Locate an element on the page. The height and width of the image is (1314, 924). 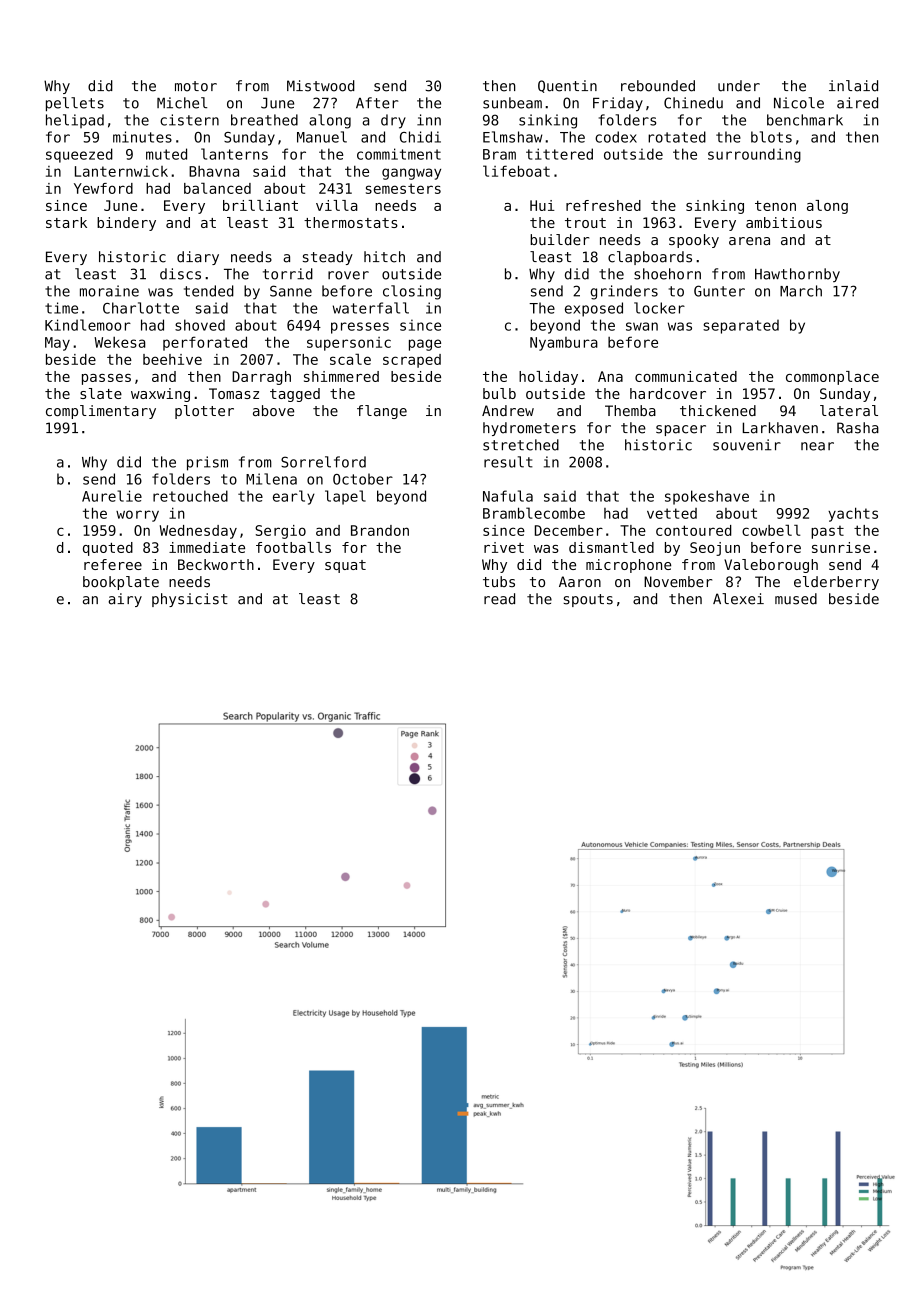
Mistwood is located at coordinates (321, 86).
